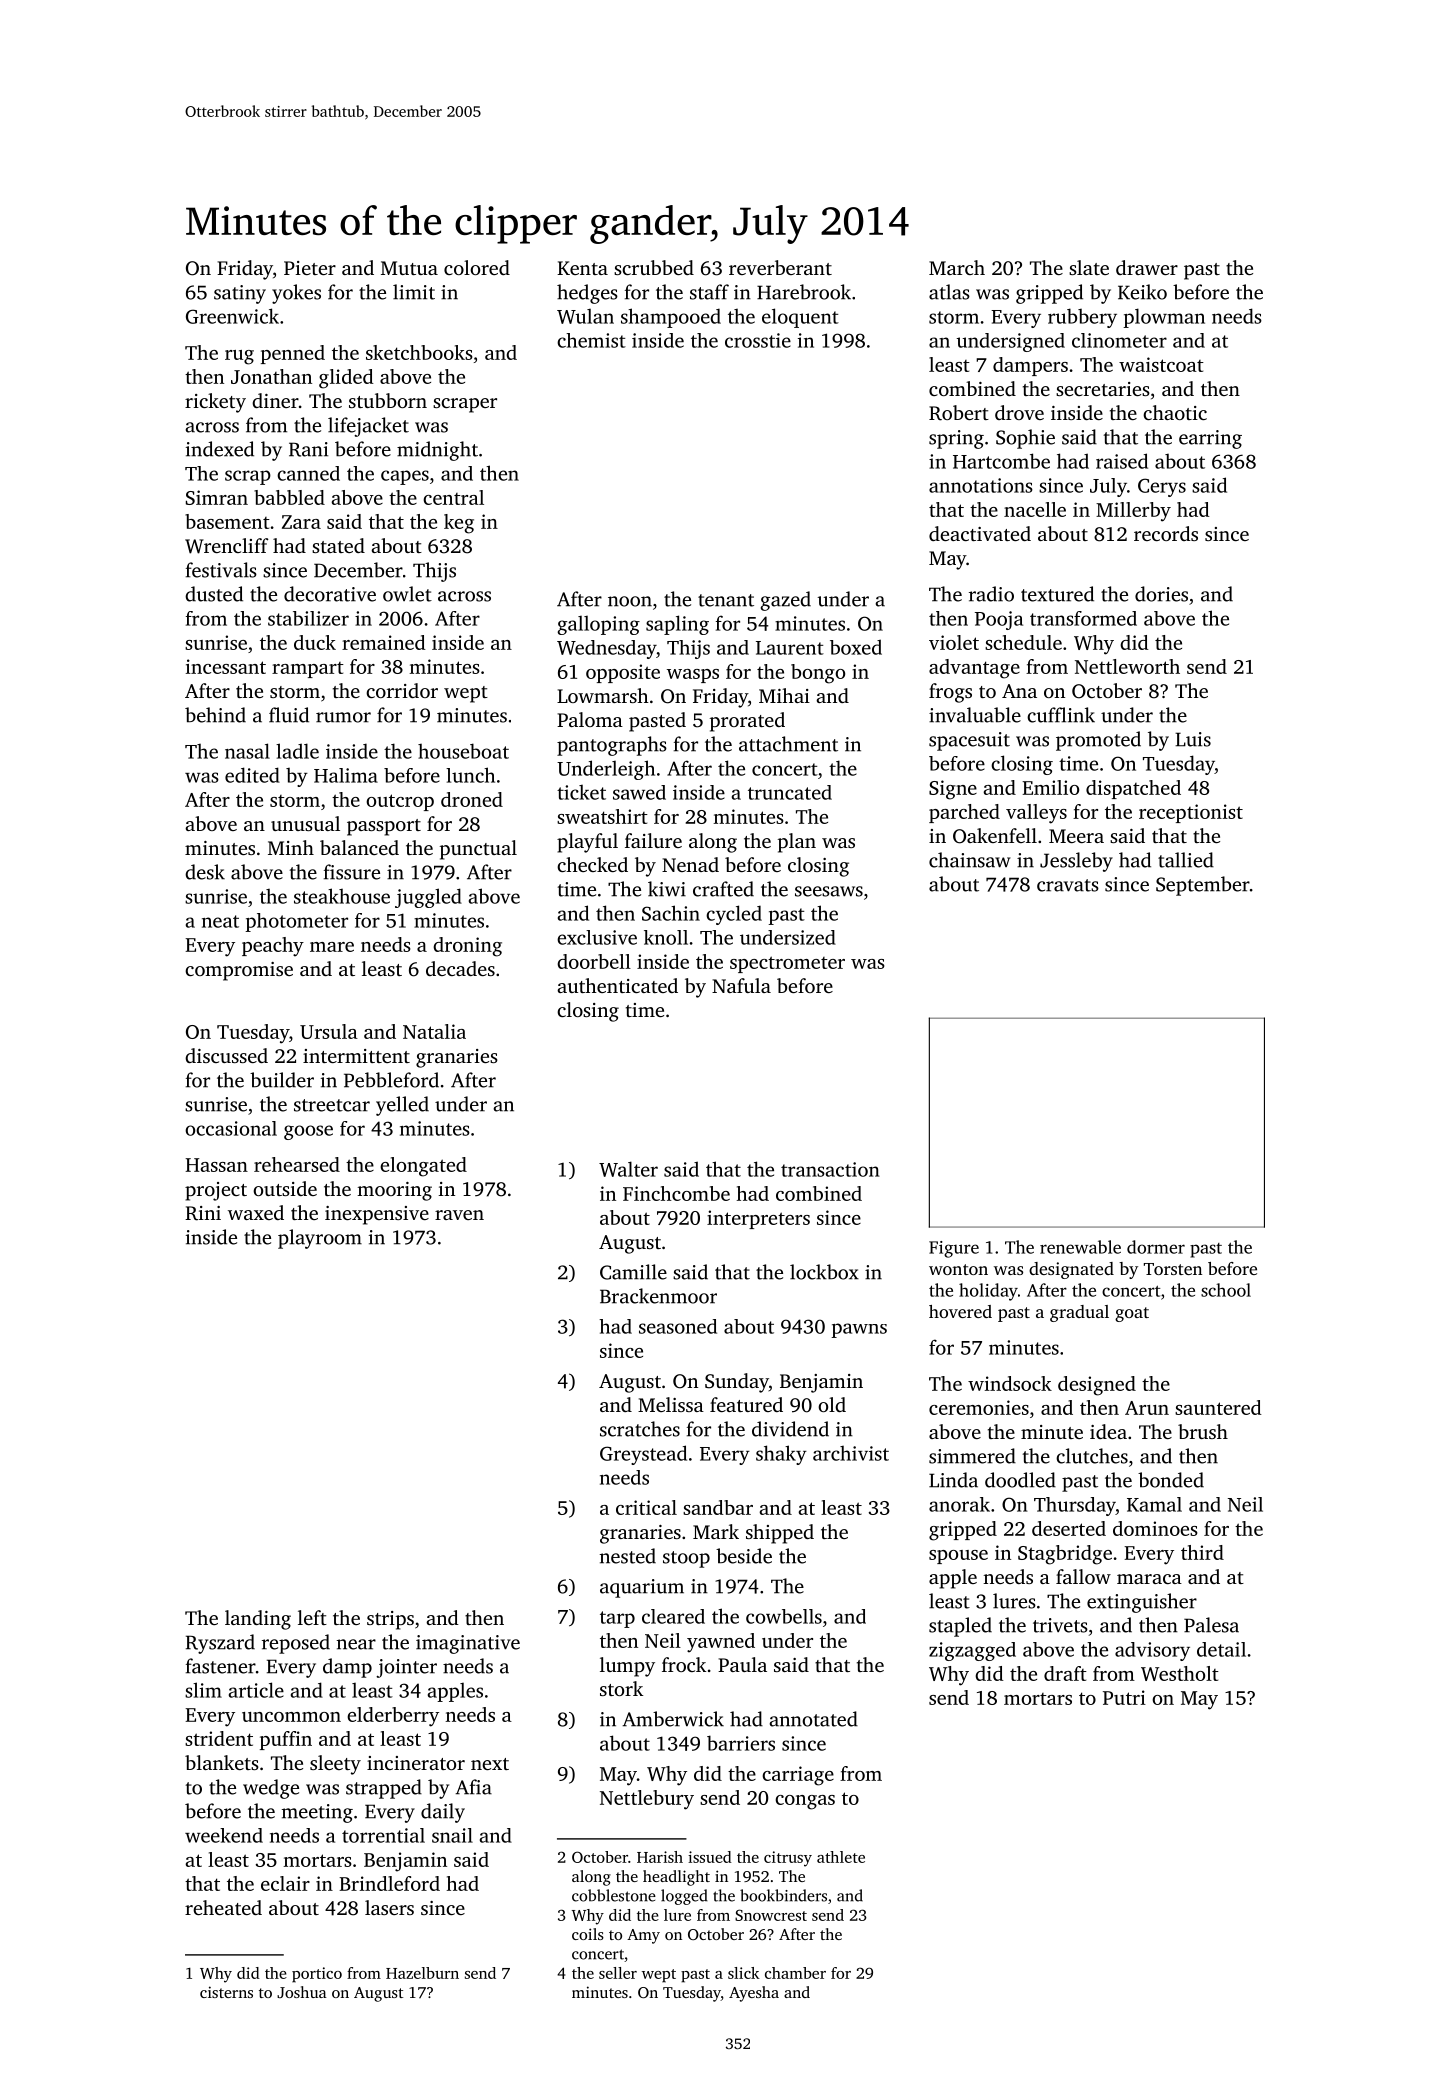  What do you see at coordinates (203, 1213) in the page?
I see `Rini` at bounding box center [203, 1213].
